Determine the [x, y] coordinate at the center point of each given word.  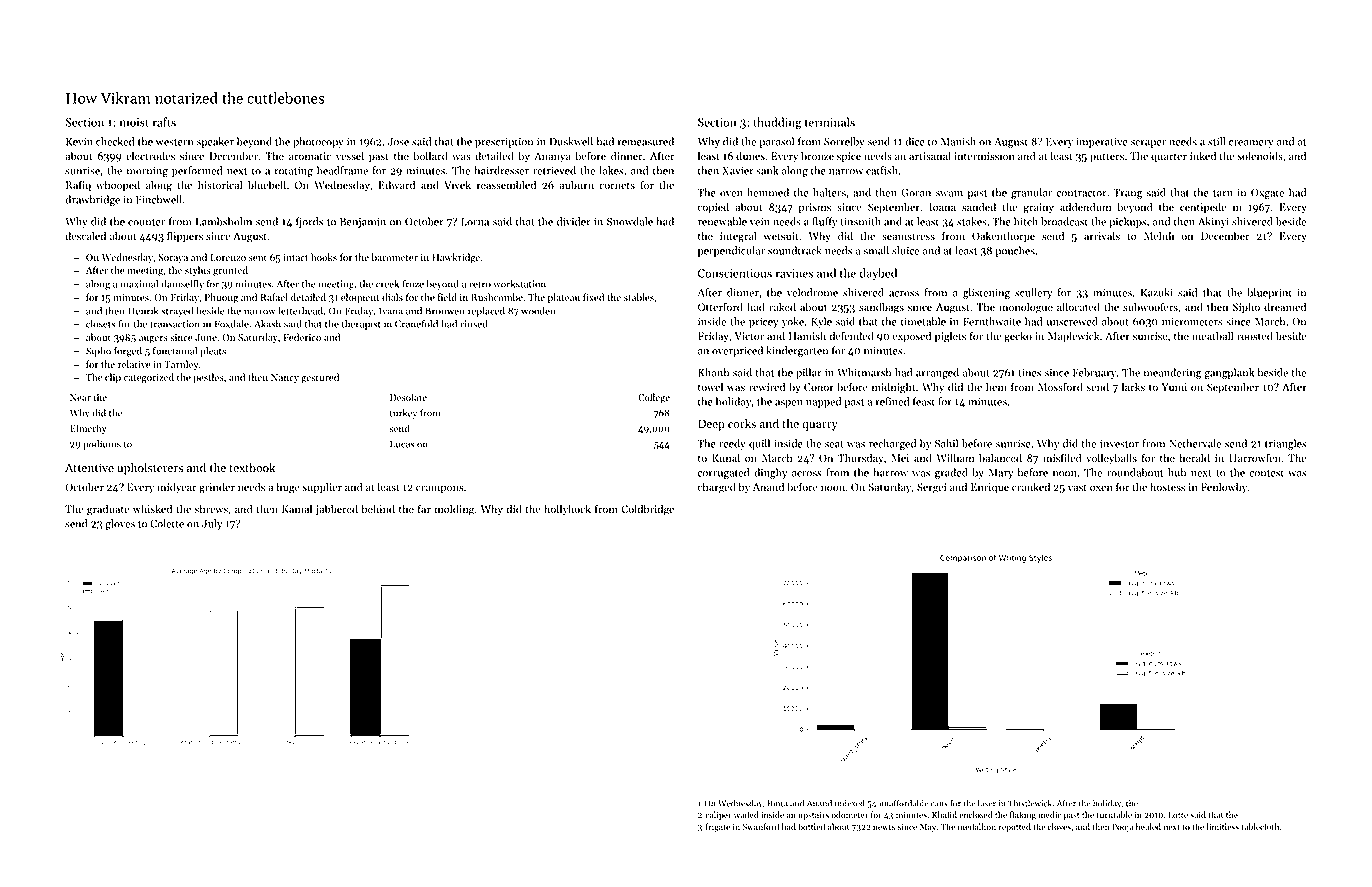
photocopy [318, 142]
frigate [718, 827]
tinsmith [860, 221]
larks [1133, 386]
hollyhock [567, 510]
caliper [718, 815]
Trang [1128, 194]
